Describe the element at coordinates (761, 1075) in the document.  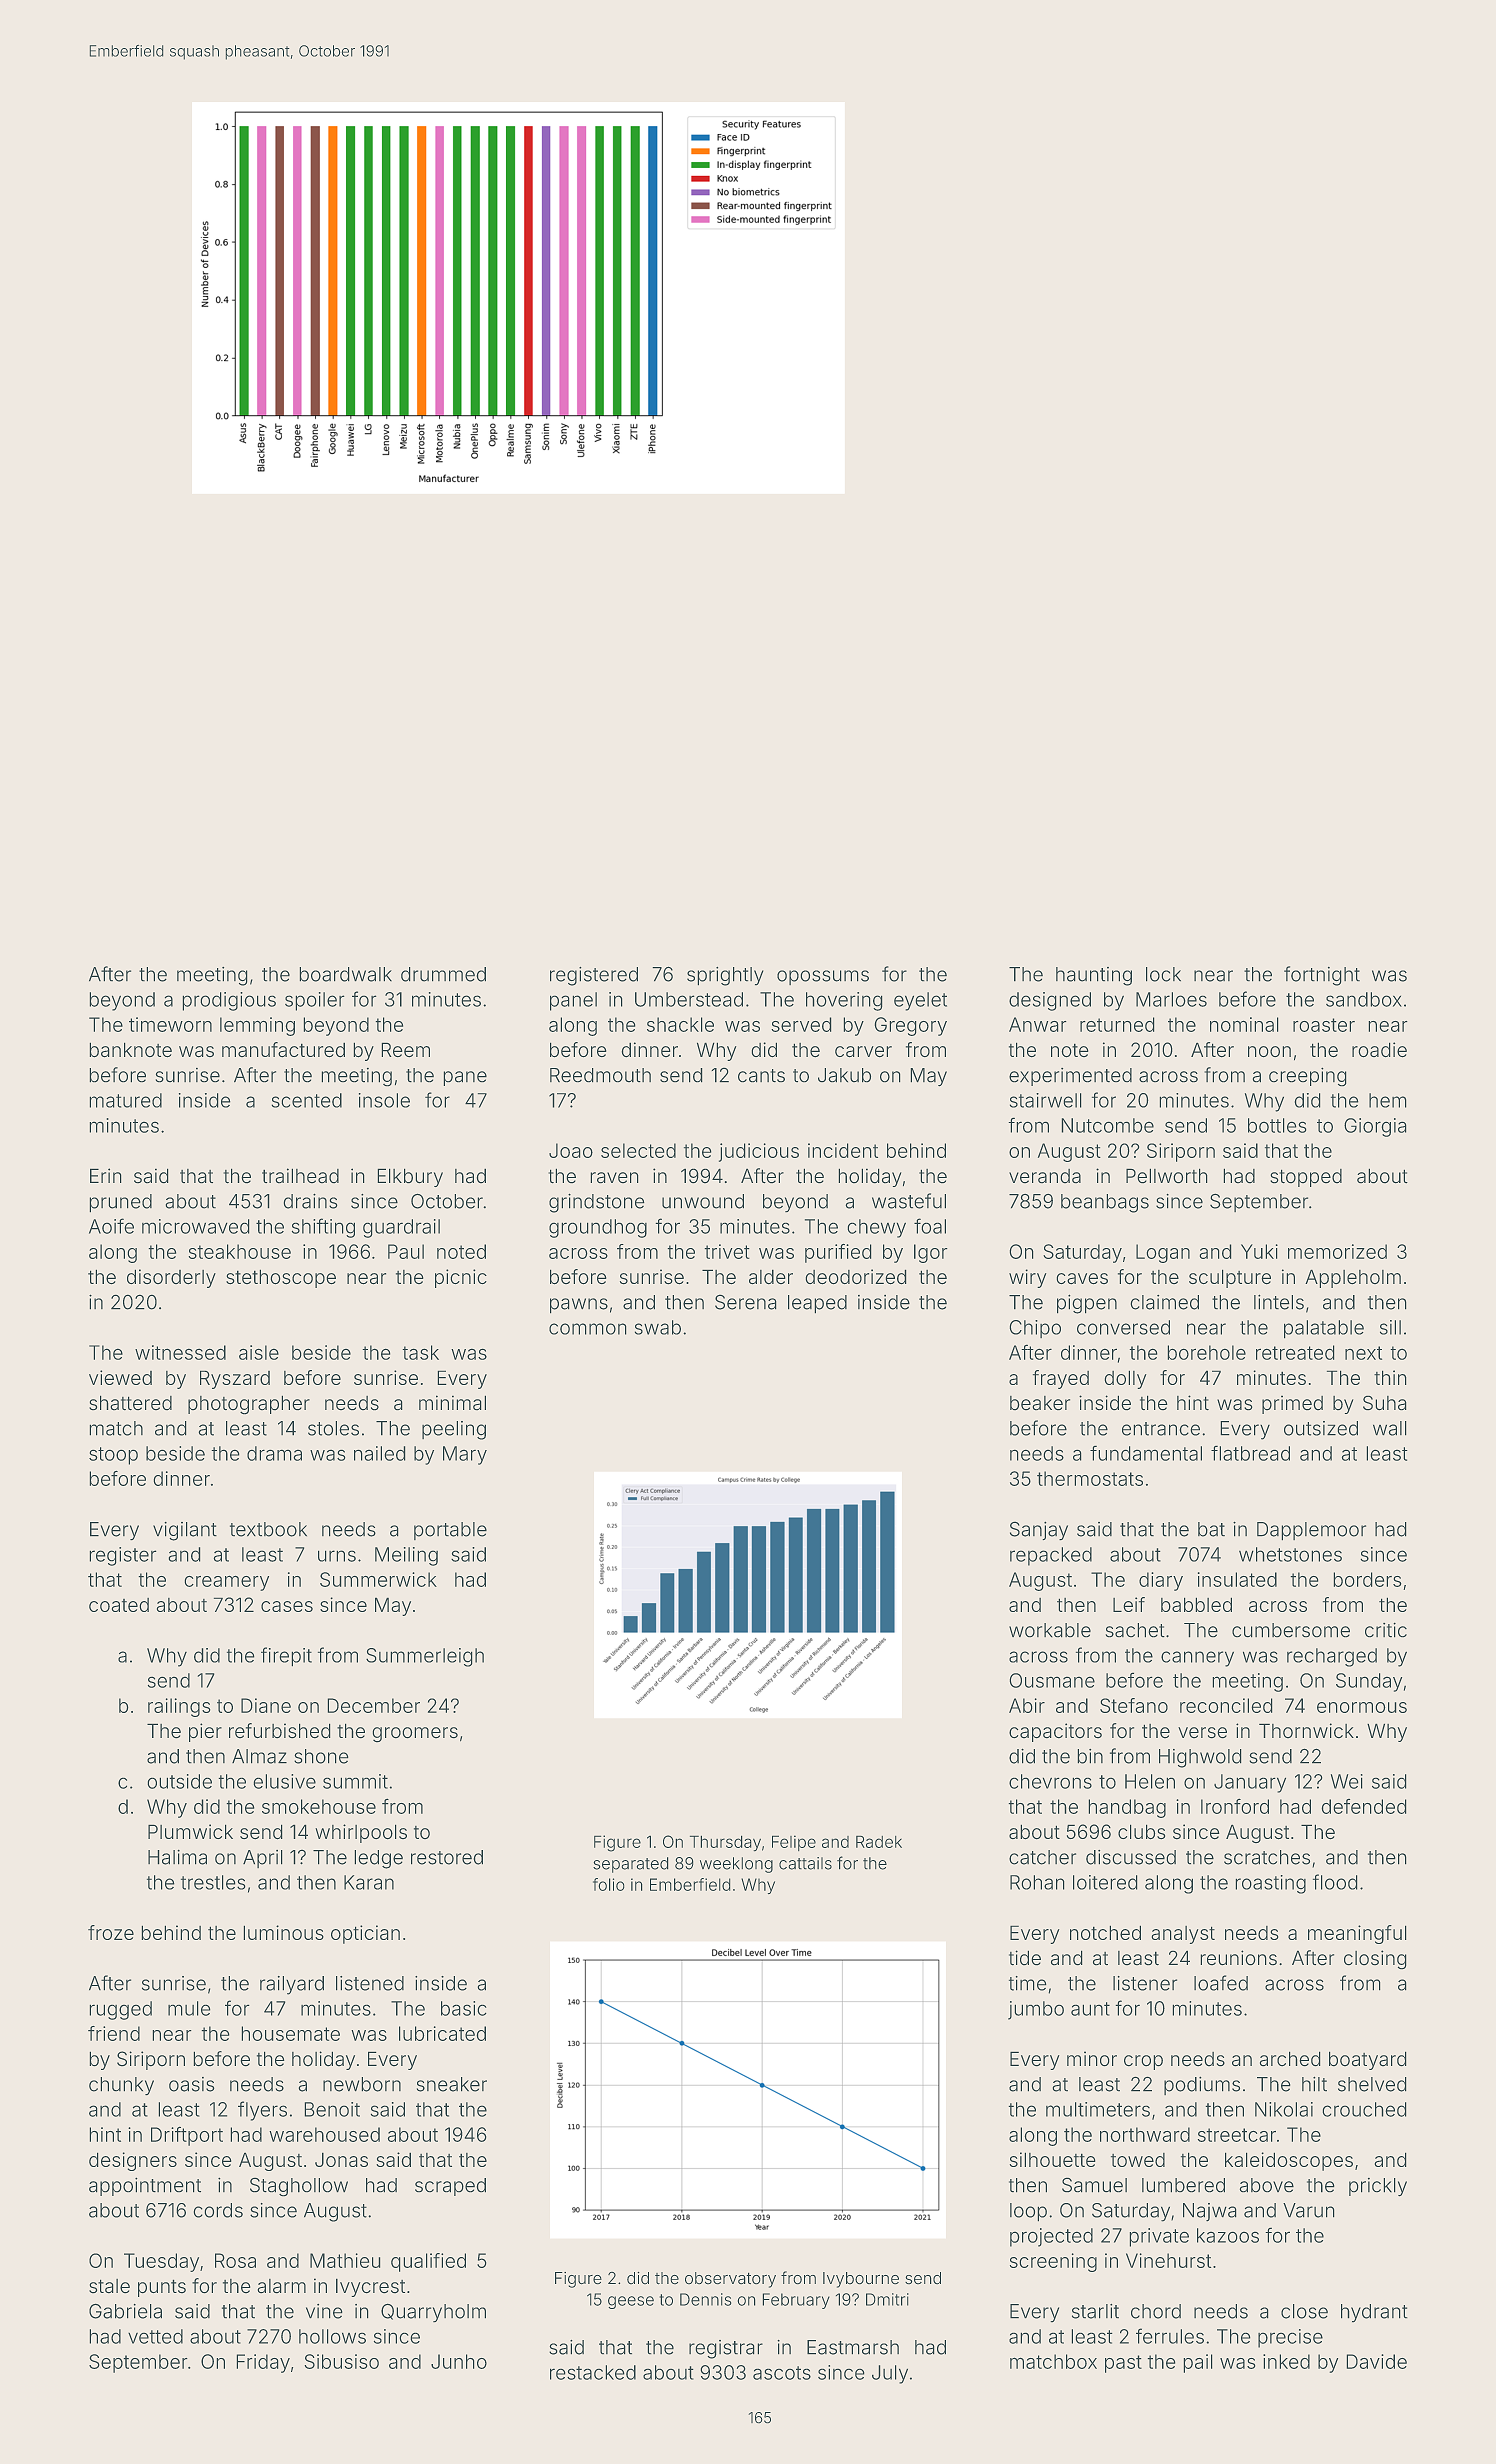
I see `cants` at that location.
